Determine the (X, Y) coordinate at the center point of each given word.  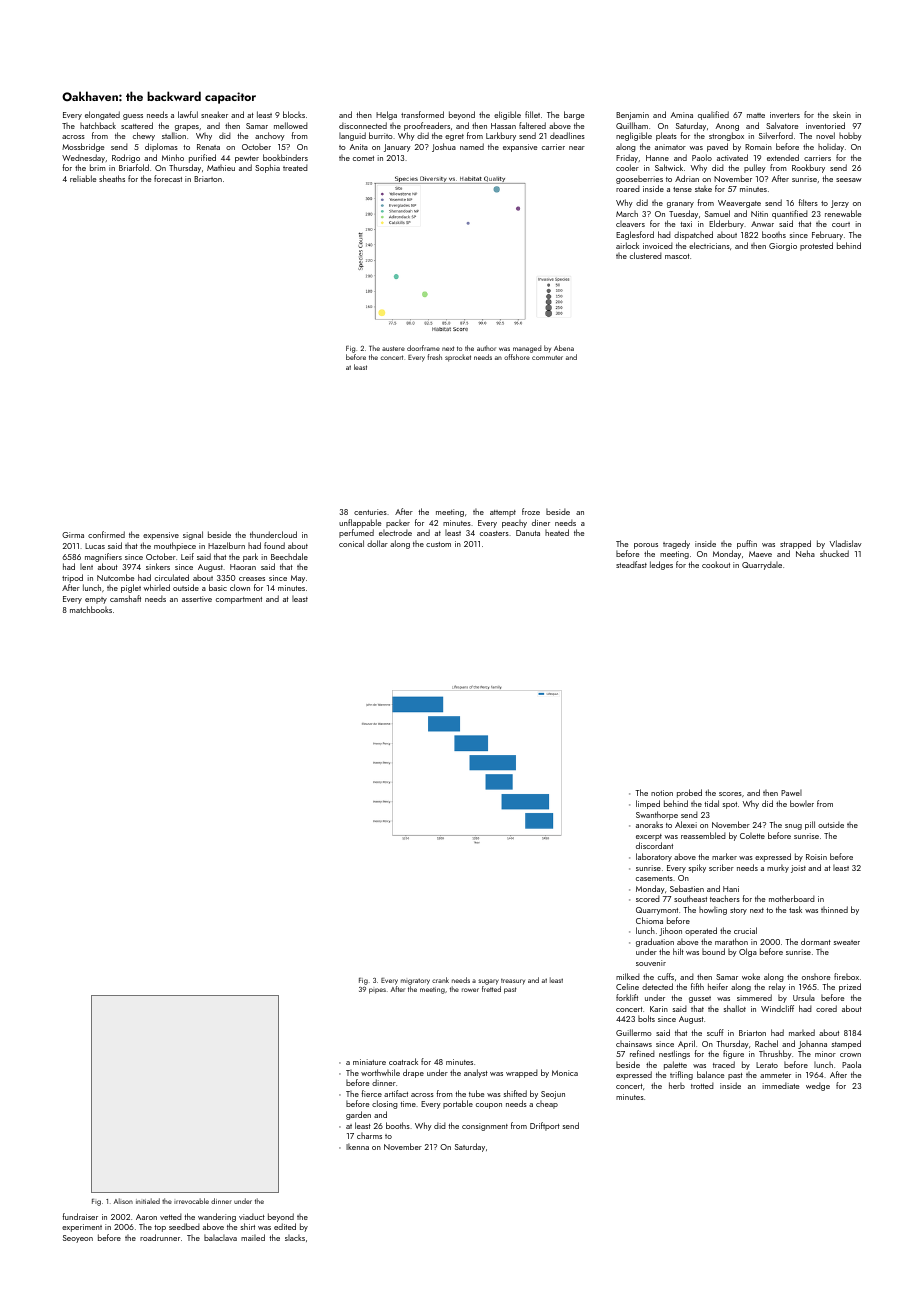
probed (689, 793)
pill (810, 825)
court (841, 224)
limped (648, 804)
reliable (83, 178)
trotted (702, 1085)
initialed (148, 1201)
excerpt (649, 837)
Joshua (444, 147)
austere (393, 348)
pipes (377, 991)
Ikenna (357, 1146)
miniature (369, 1062)
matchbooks (91, 609)
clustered (646, 255)
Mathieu (221, 168)
